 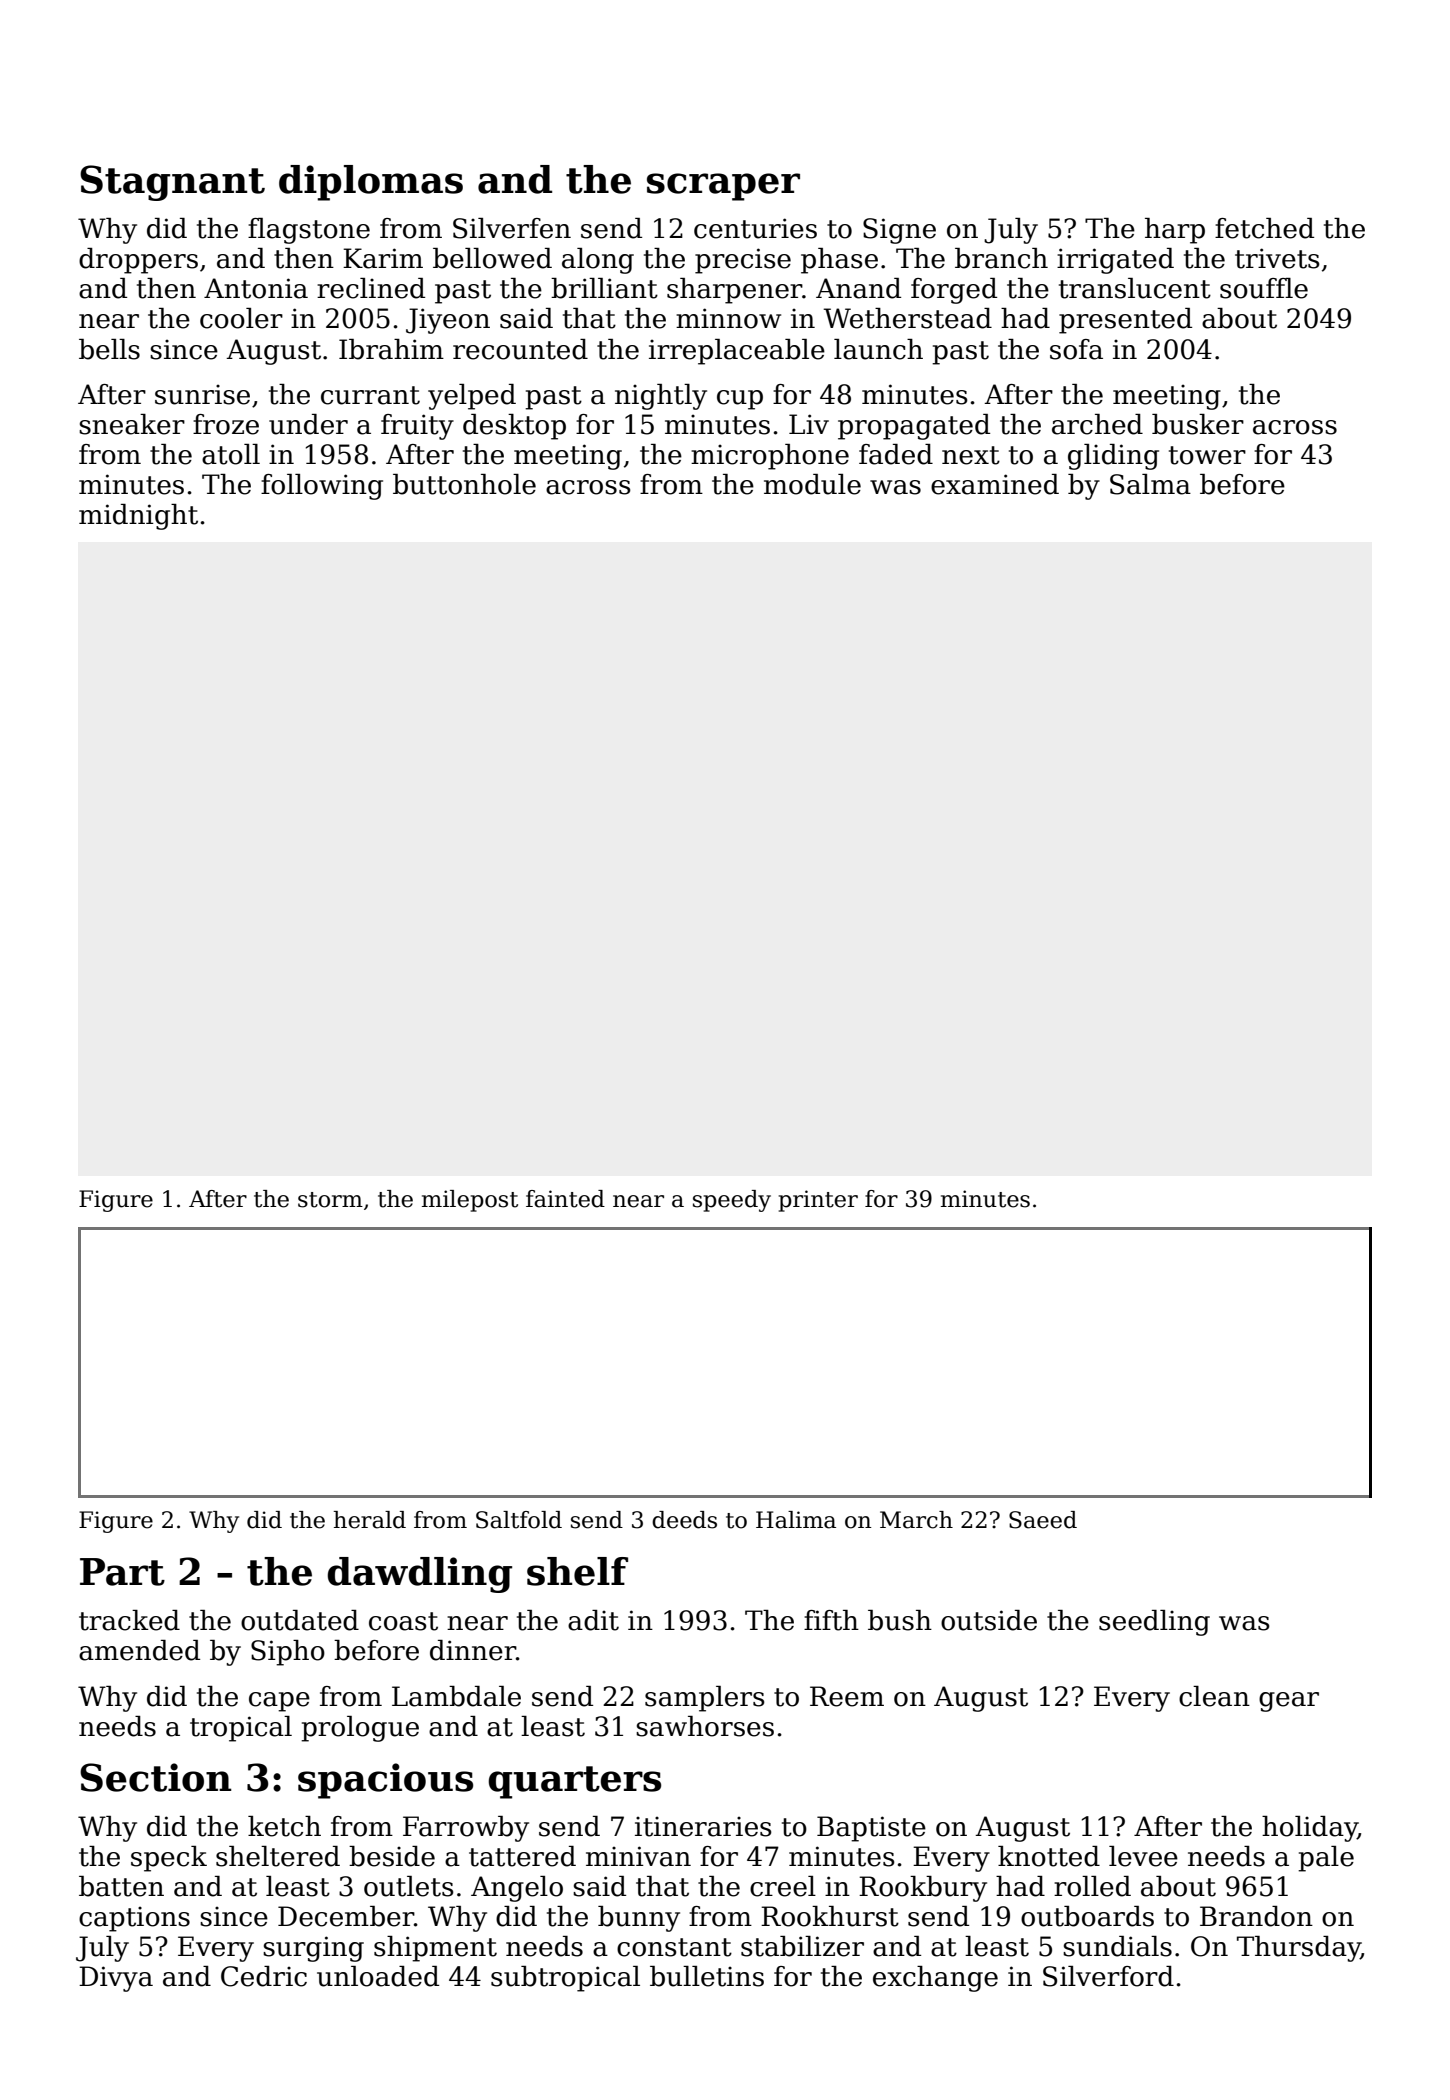 I want to click on printer, so click(x=818, y=1201).
